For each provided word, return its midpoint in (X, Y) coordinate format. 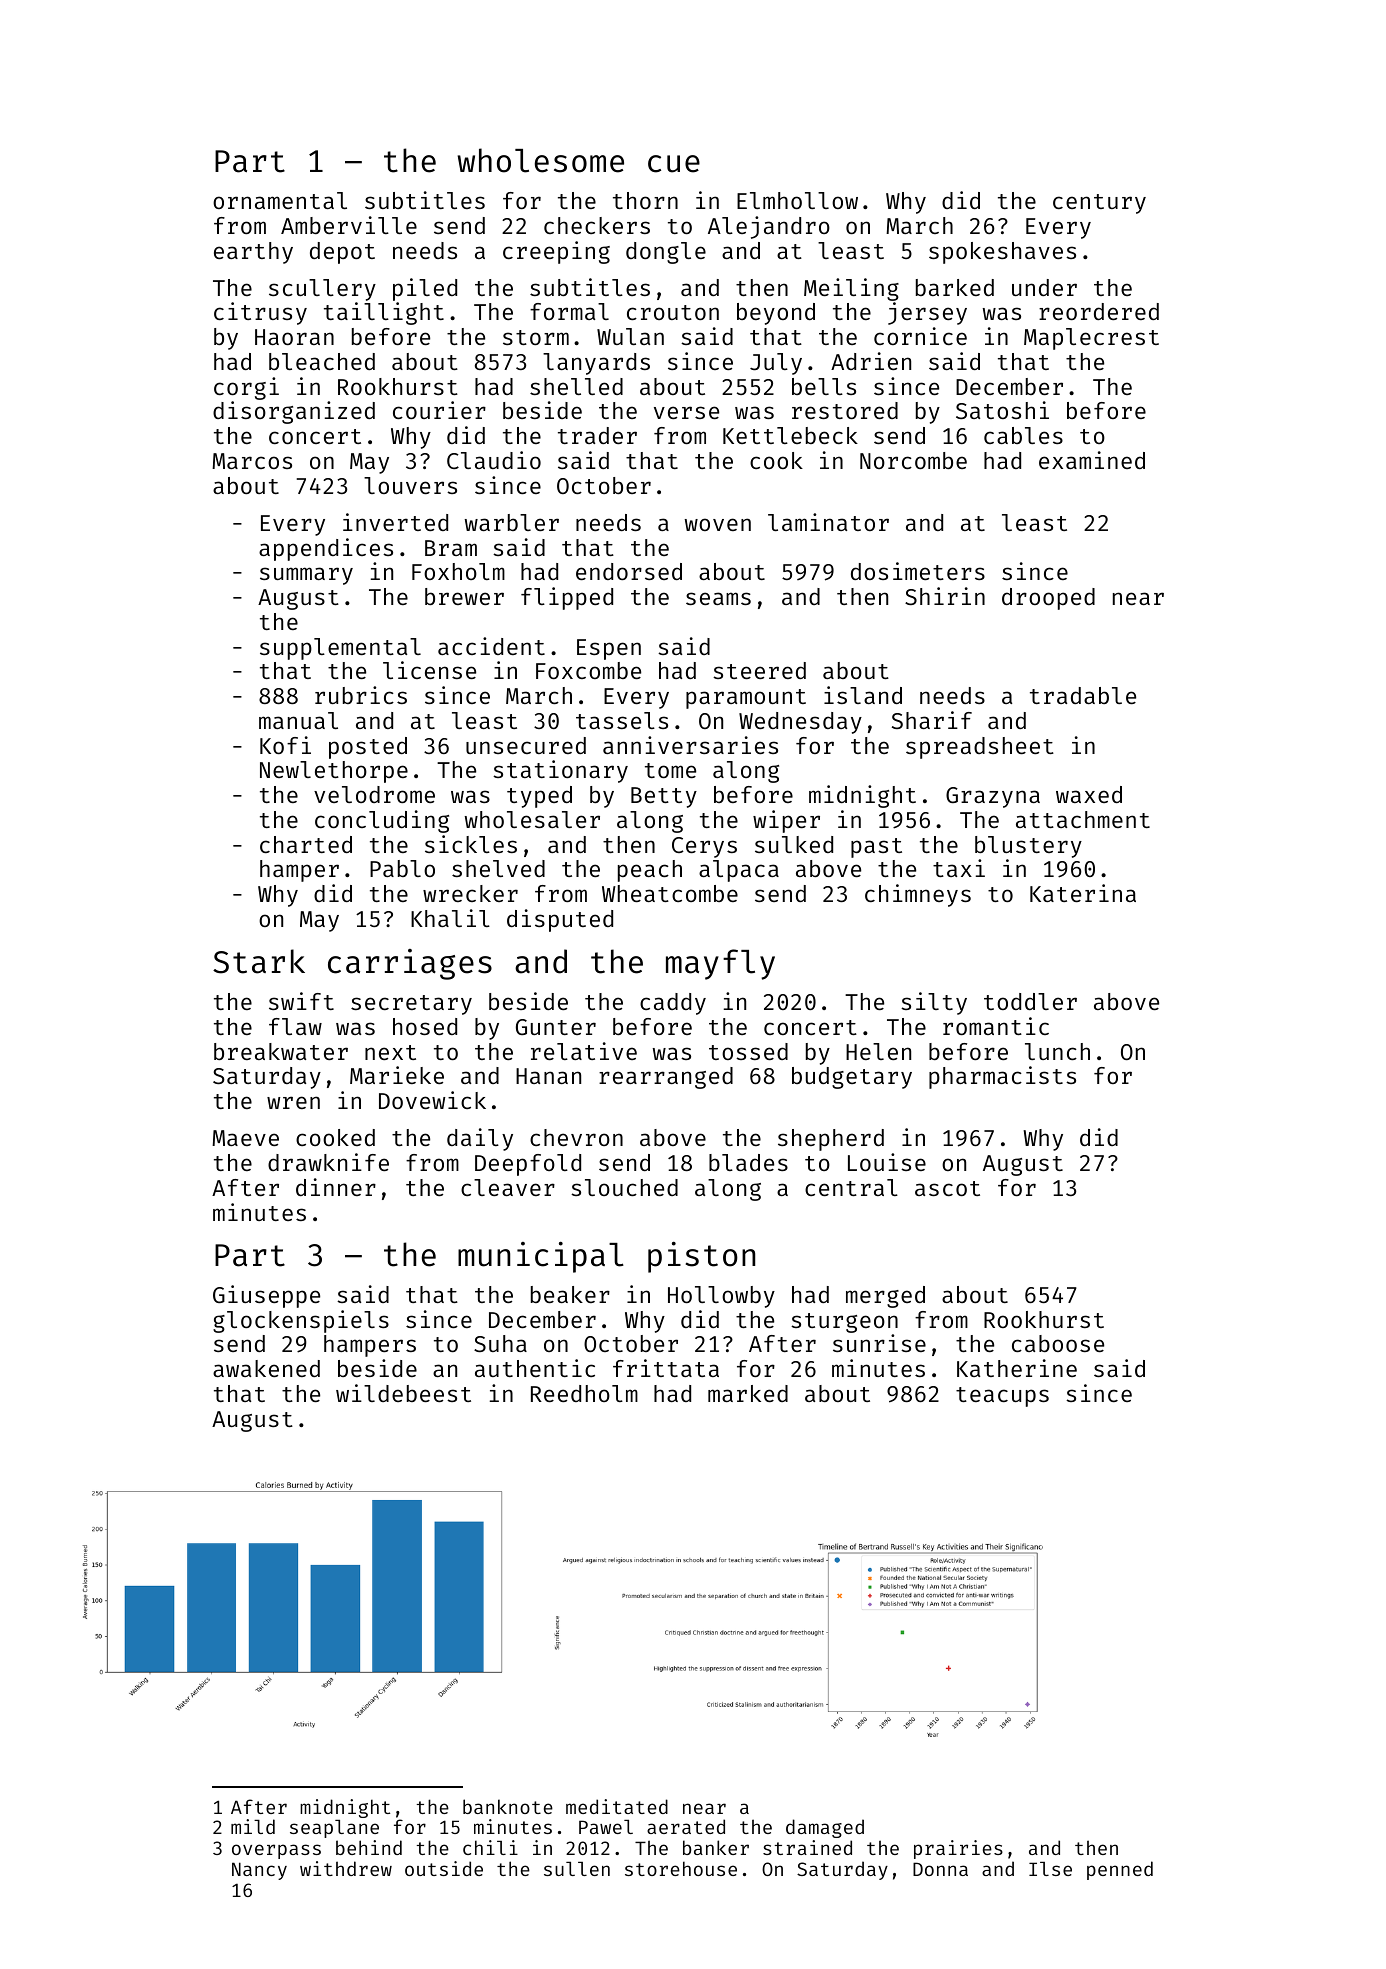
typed (539, 797)
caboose (1058, 1343)
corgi (246, 388)
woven (718, 524)
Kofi (285, 745)
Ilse (1050, 1869)
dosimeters (918, 571)
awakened (266, 1368)
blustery (1028, 847)
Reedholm (584, 1393)
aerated (686, 1826)
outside (444, 1868)
